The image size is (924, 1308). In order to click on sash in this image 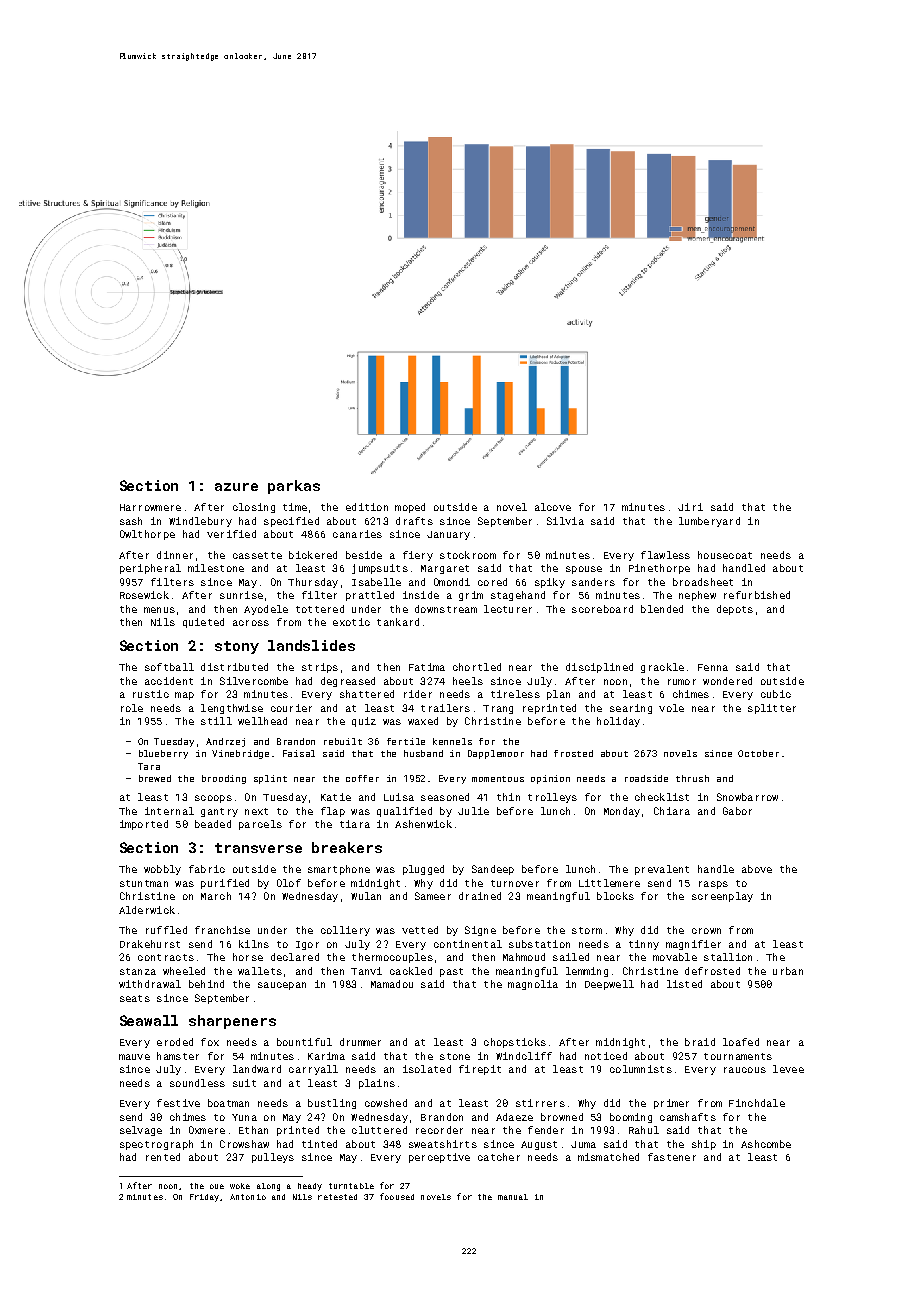, I will do `click(131, 521)`.
